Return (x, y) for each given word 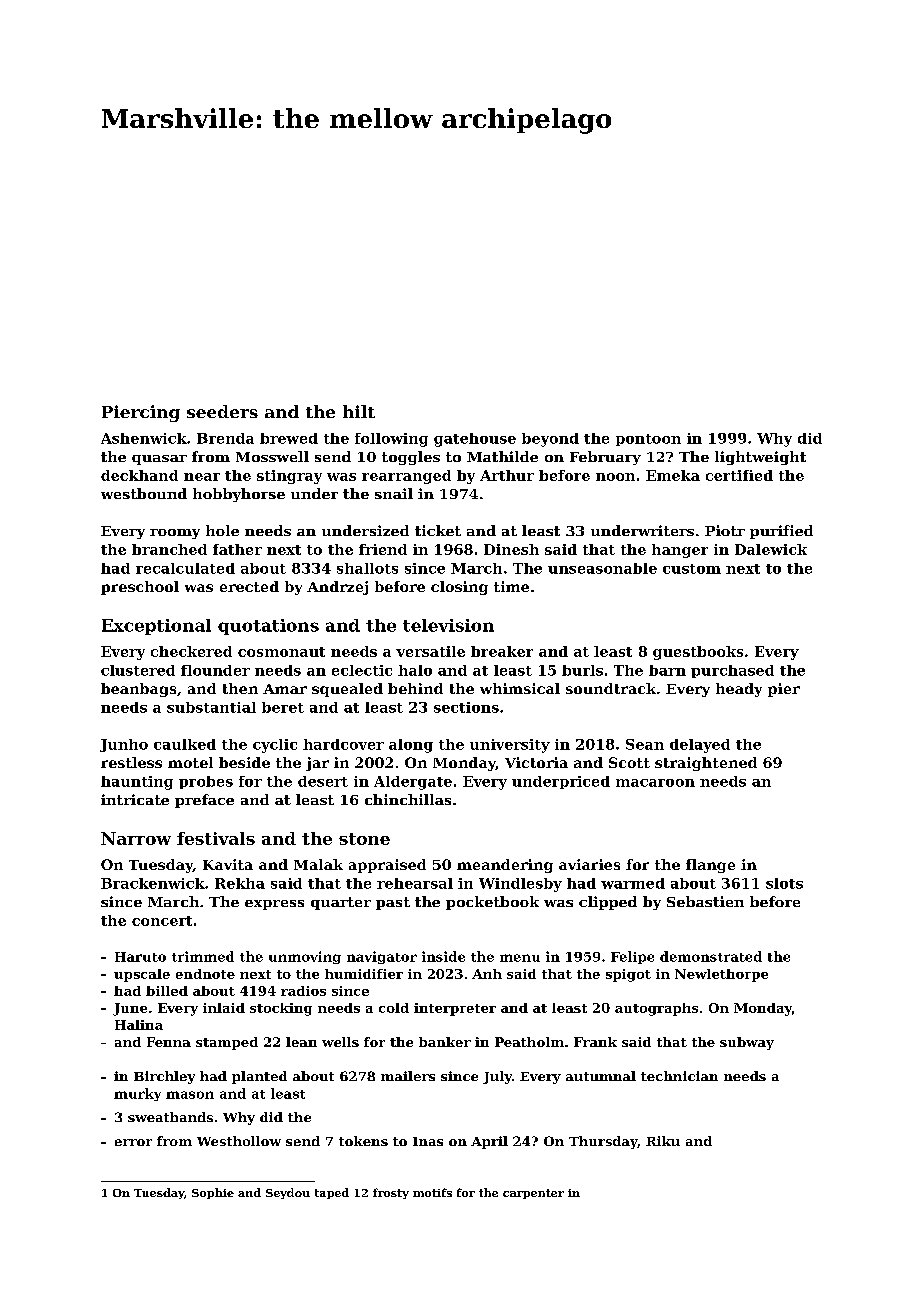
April (489, 1142)
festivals (216, 838)
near (202, 477)
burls (582, 670)
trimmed (203, 956)
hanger (680, 551)
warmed (633, 883)
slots (784, 883)
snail (394, 493)
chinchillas (408, 799)
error (133, 1142)
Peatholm (529, 1042)
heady (739, 690)
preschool (140, 588)
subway (747, 1043)
